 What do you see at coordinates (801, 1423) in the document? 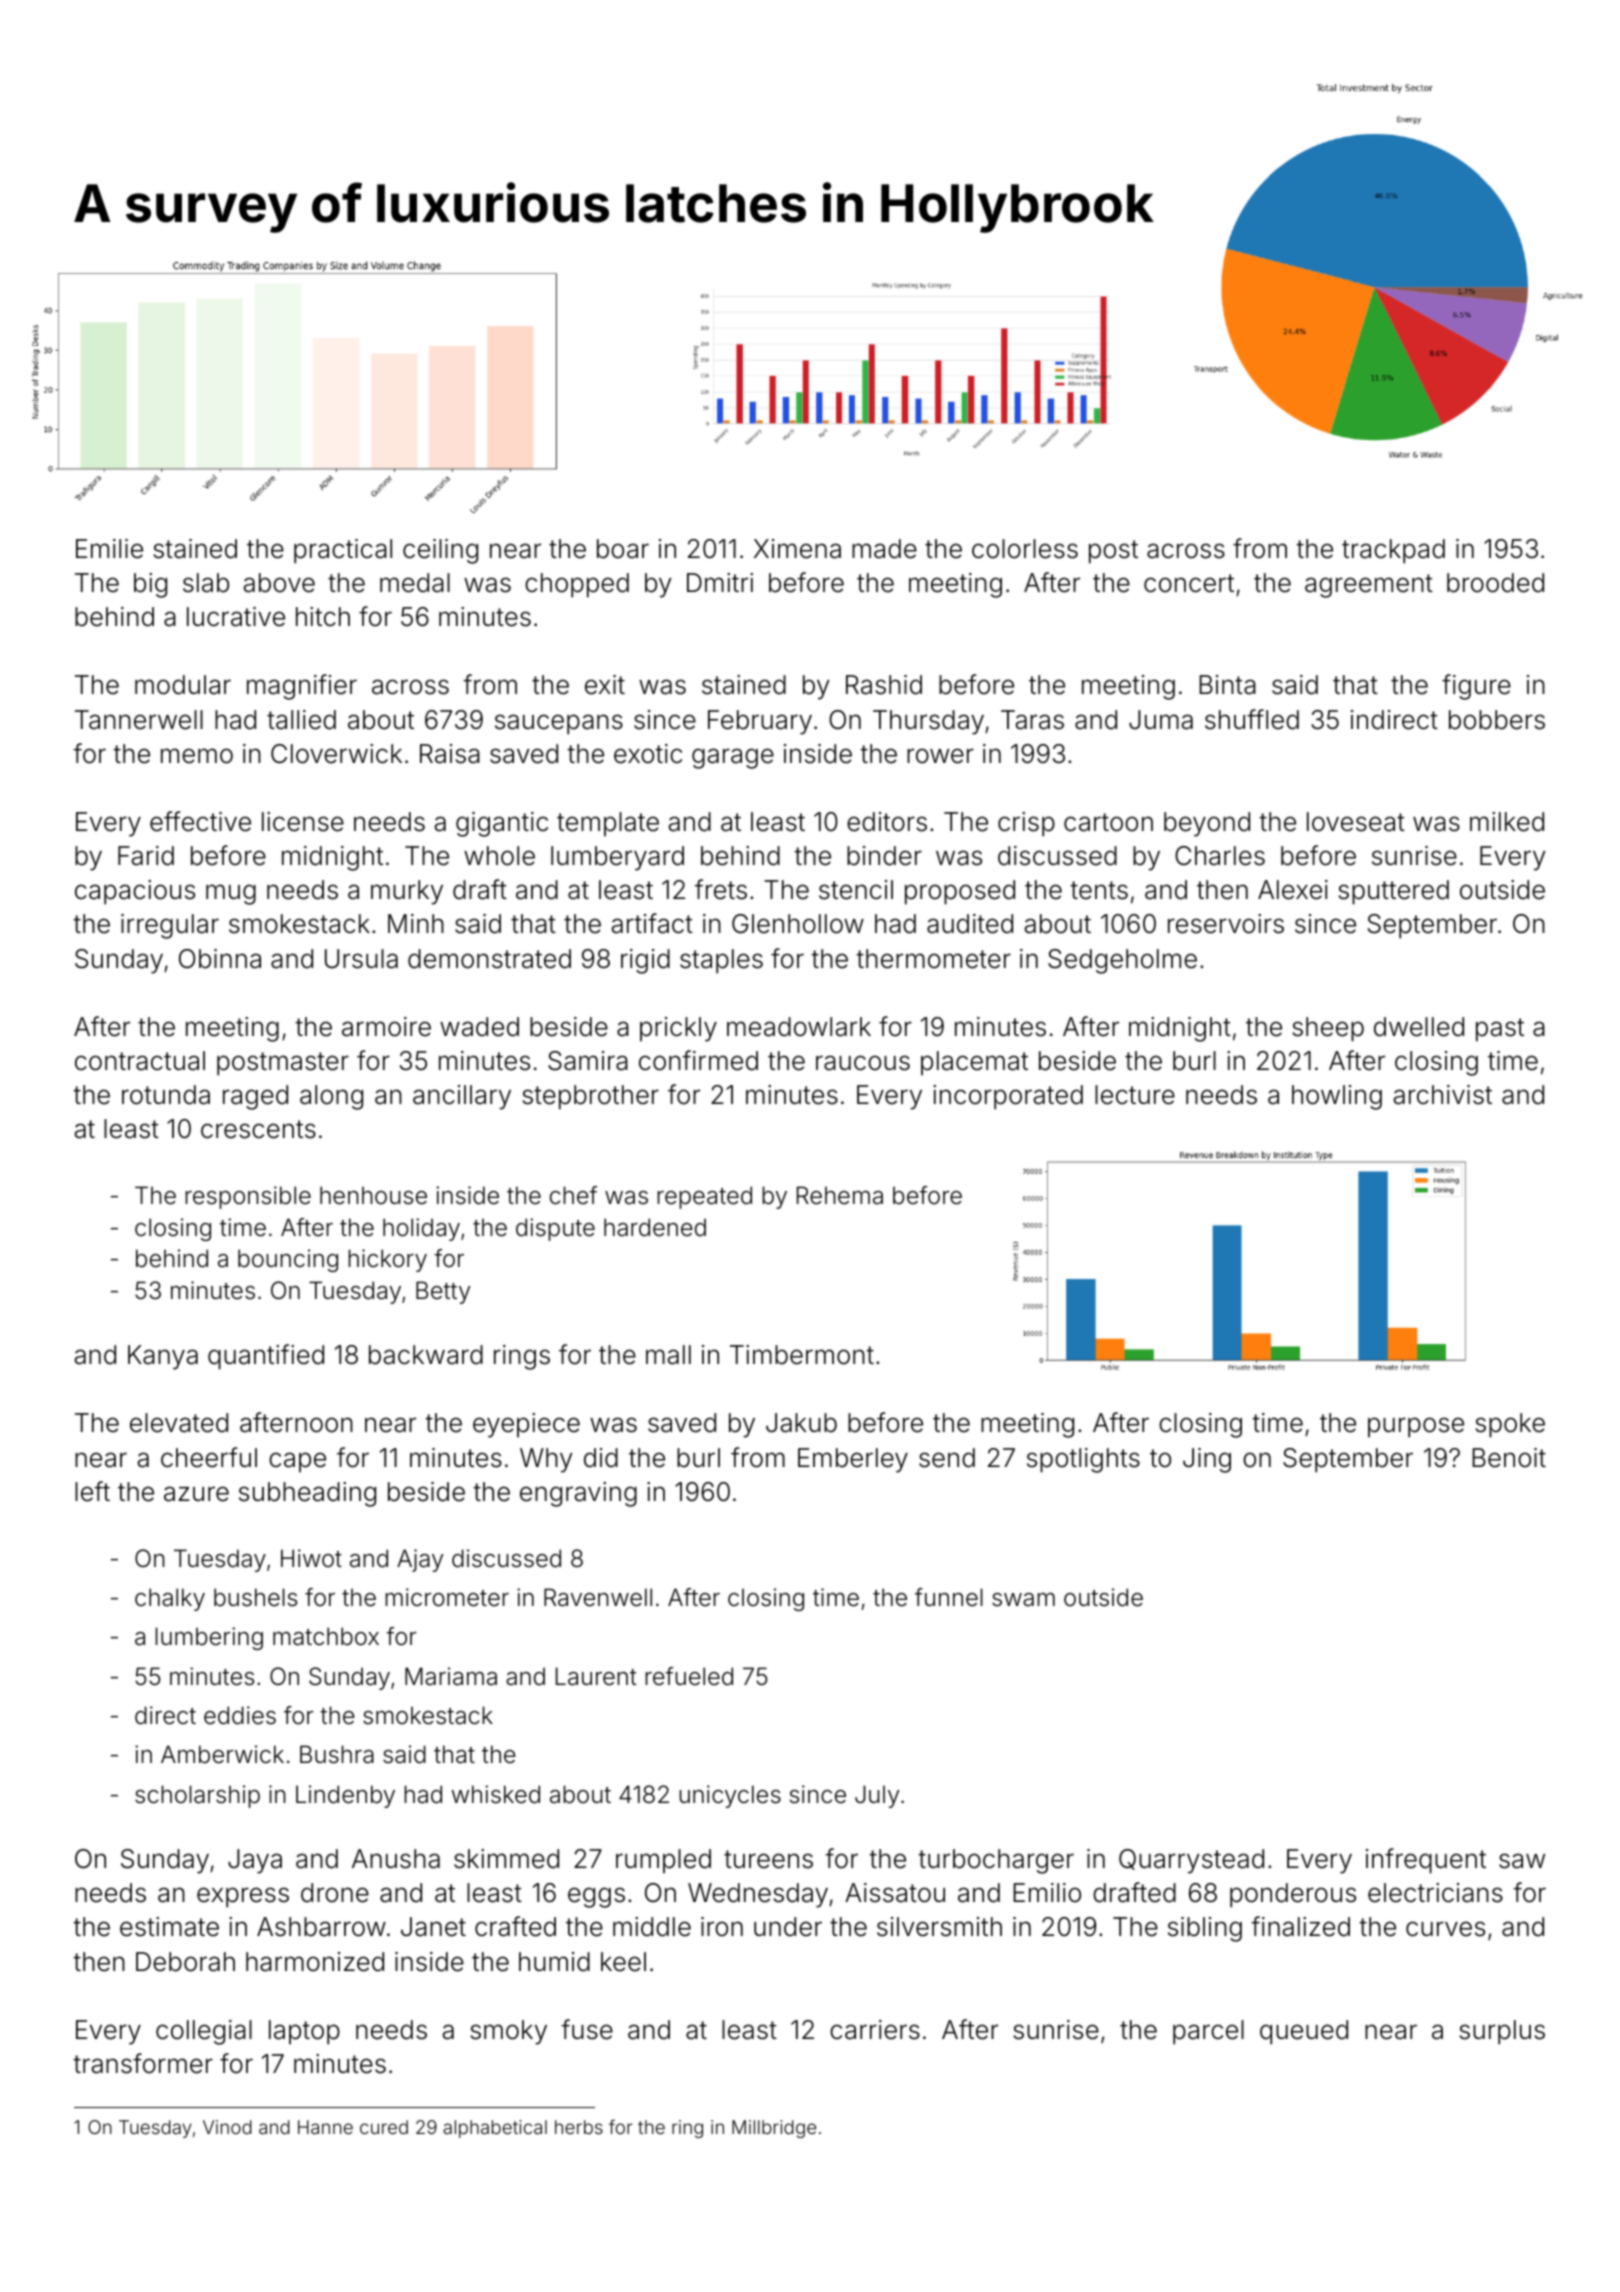
I see `Jakub` at bounding box center [801, 1423].
